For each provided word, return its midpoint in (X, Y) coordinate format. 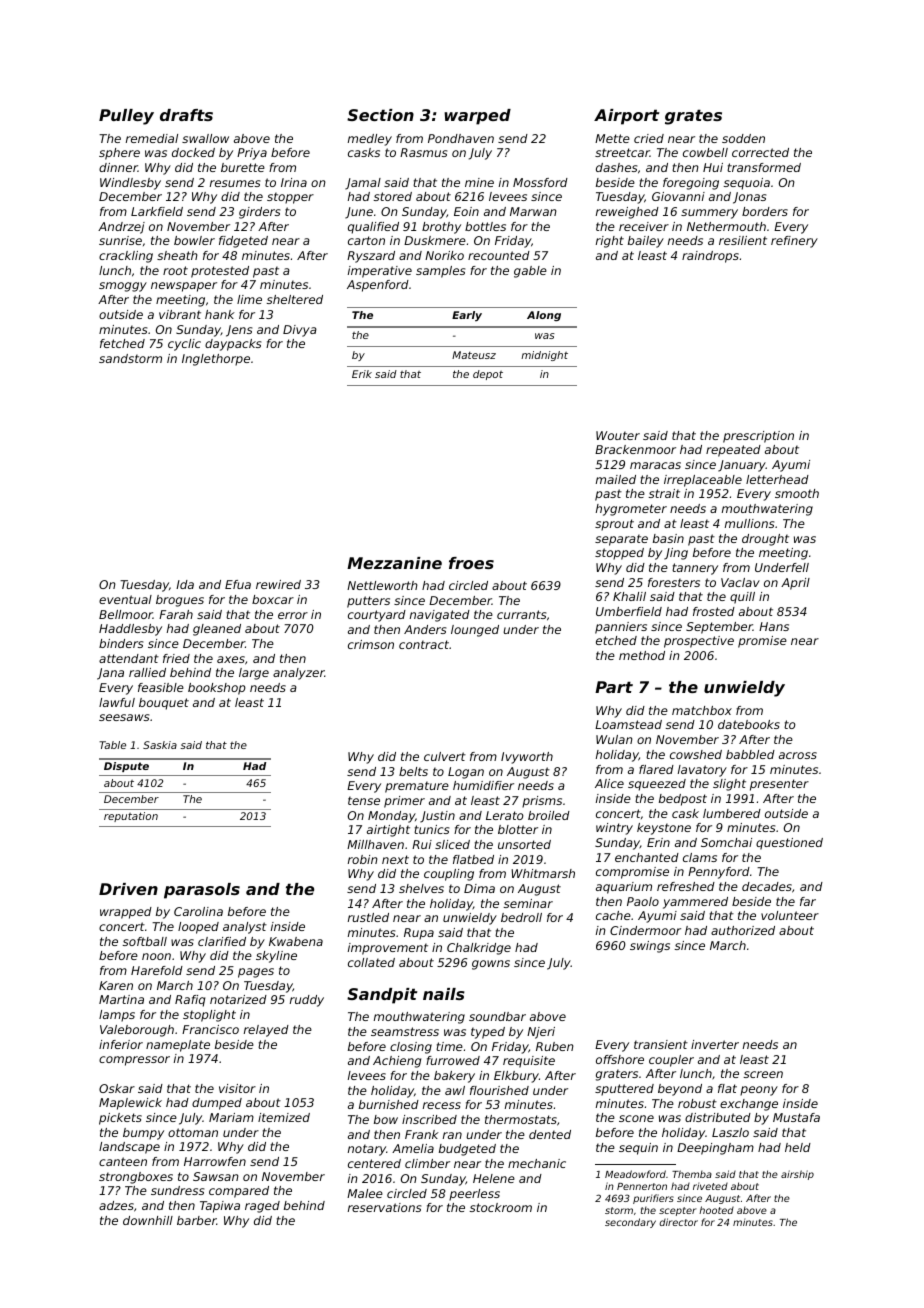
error (293, 615)
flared (656, 769)
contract (424, 644)
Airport (626, 117)
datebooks (749, 724)
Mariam (231, 1117)
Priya (252, 154)
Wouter (618, 435)
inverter (715, 1044)
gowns (491, 965)
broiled (549, 815)
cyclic (184, 345)
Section (380, 115)
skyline (276, 957)
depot (488, 375)
